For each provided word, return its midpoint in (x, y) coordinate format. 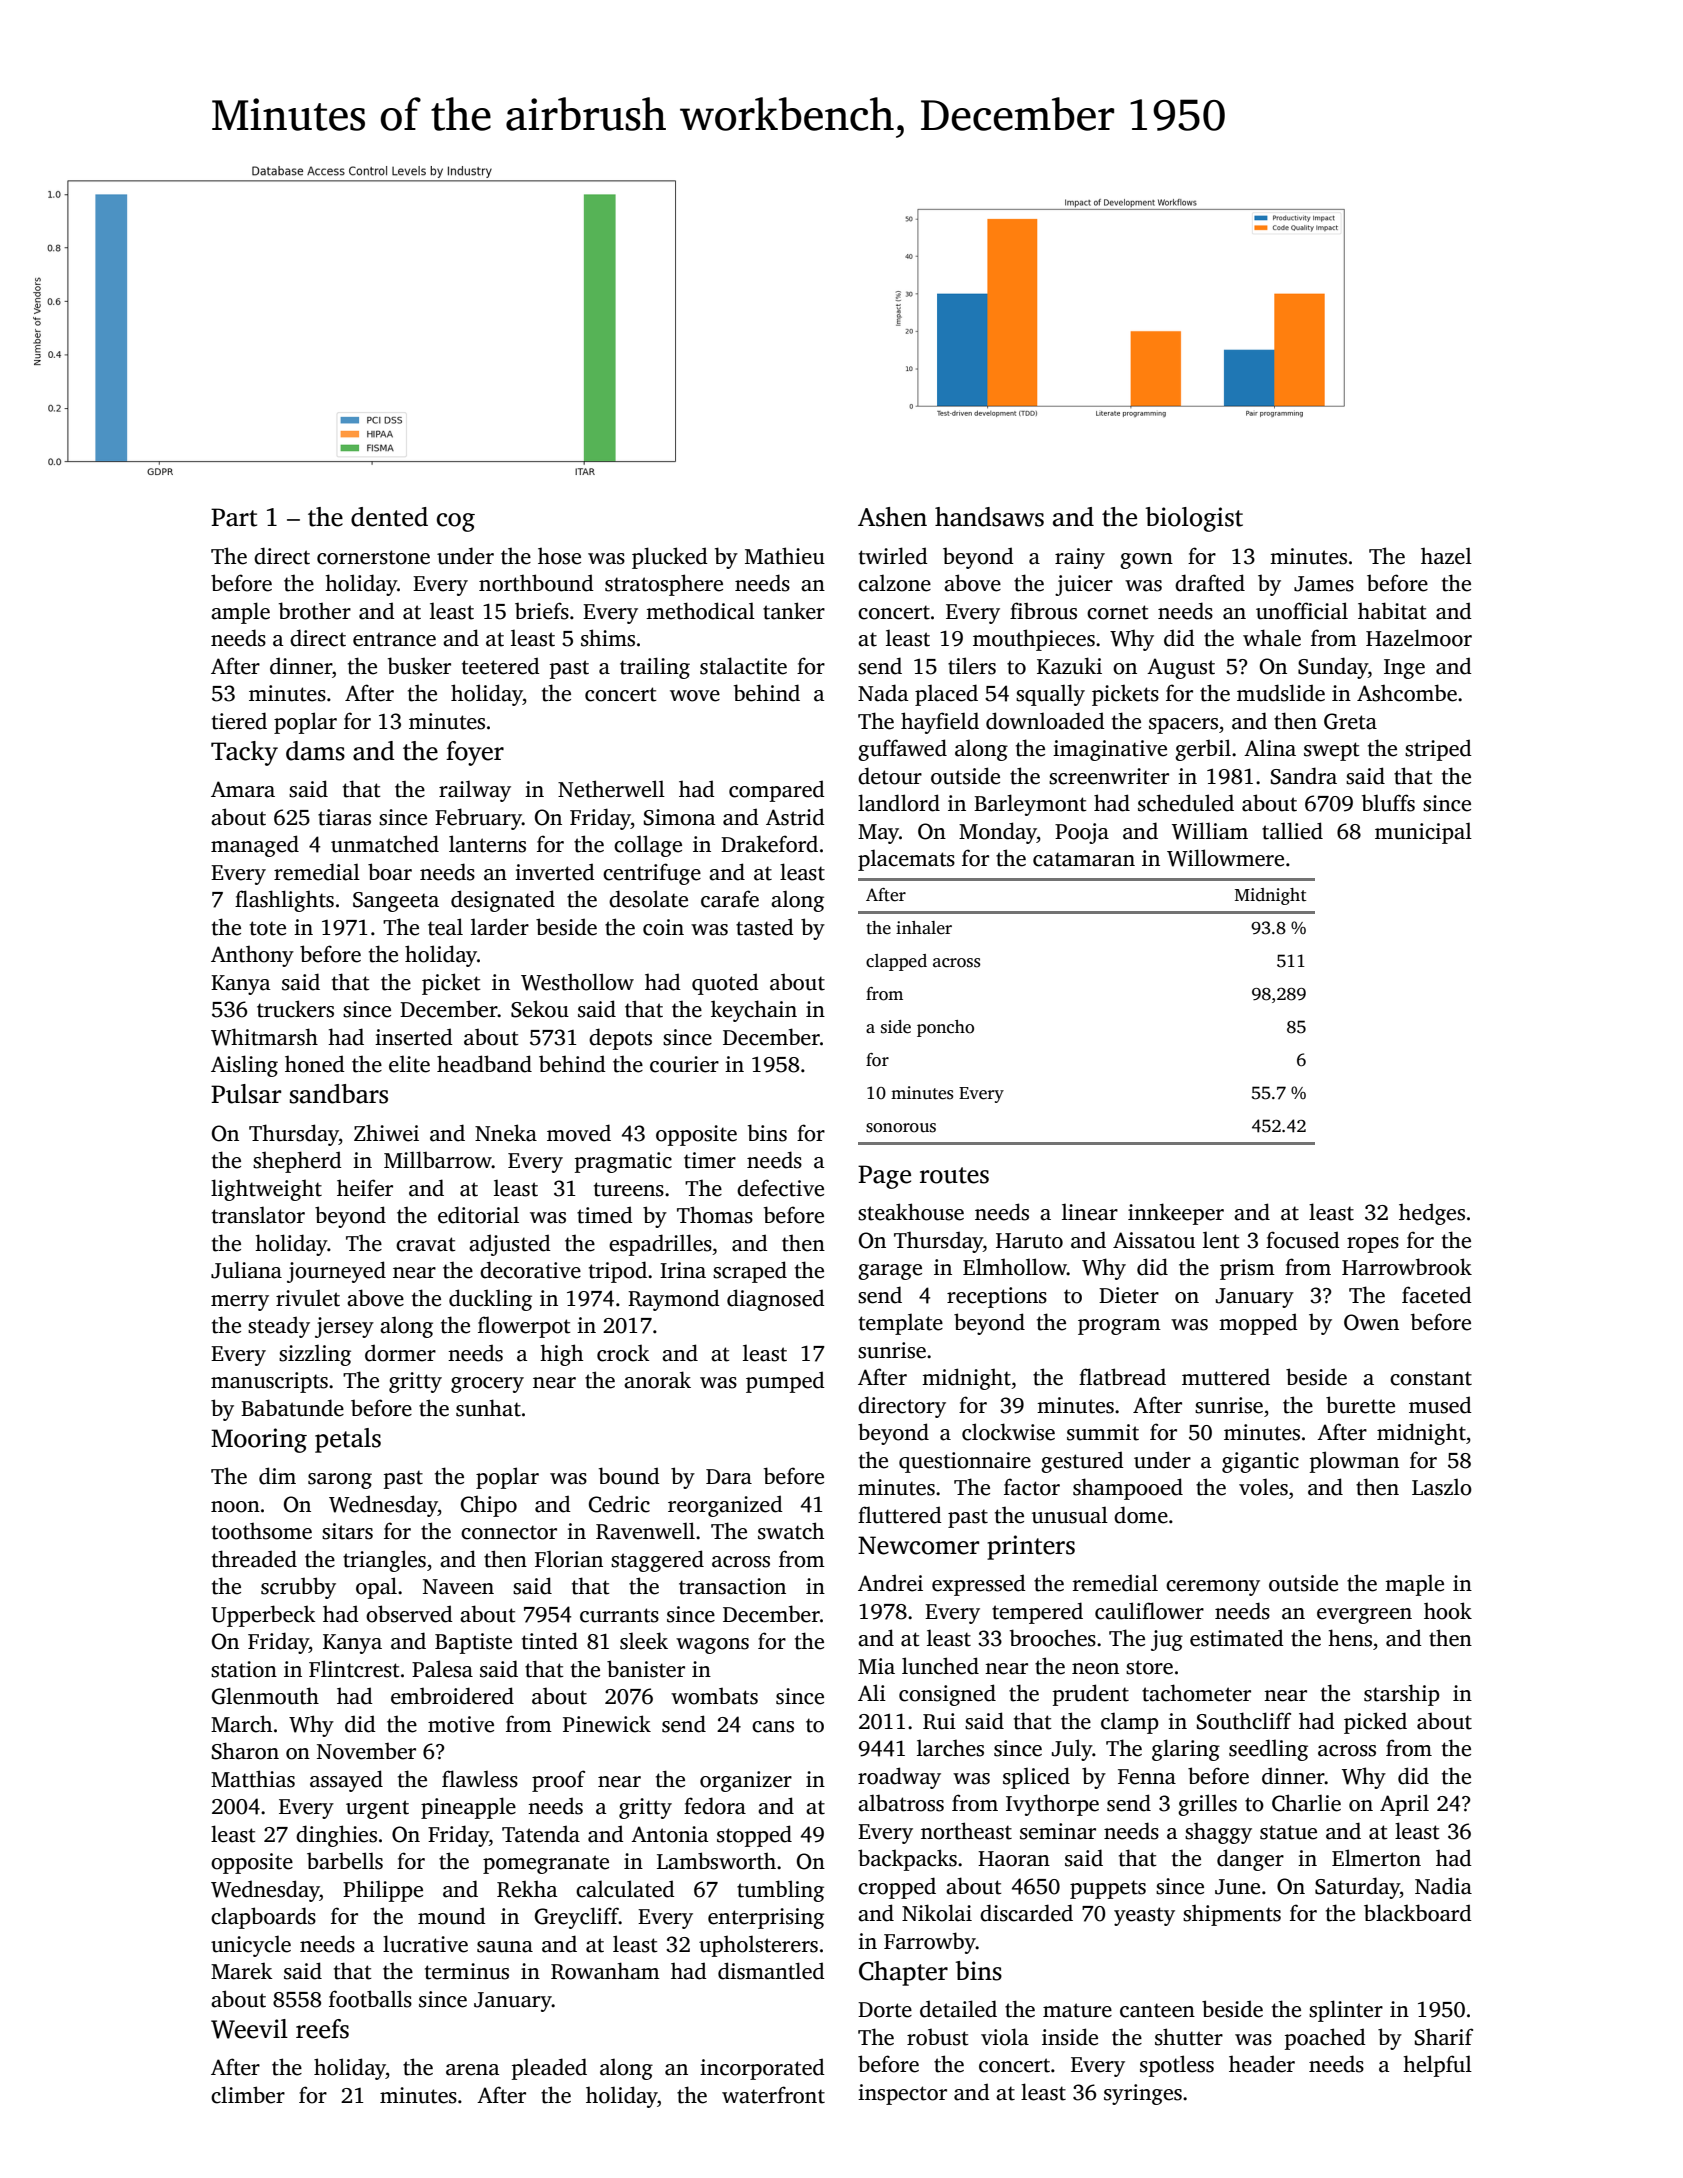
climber (248, 2095)
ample (240, 613)
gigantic (1260, 1462)
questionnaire (965, 1462)
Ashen (892, 517)
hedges (1432, 1214)
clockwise (1008, 1432)
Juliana (246, 1270)
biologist (1194, 519)
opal (376, 1588)
